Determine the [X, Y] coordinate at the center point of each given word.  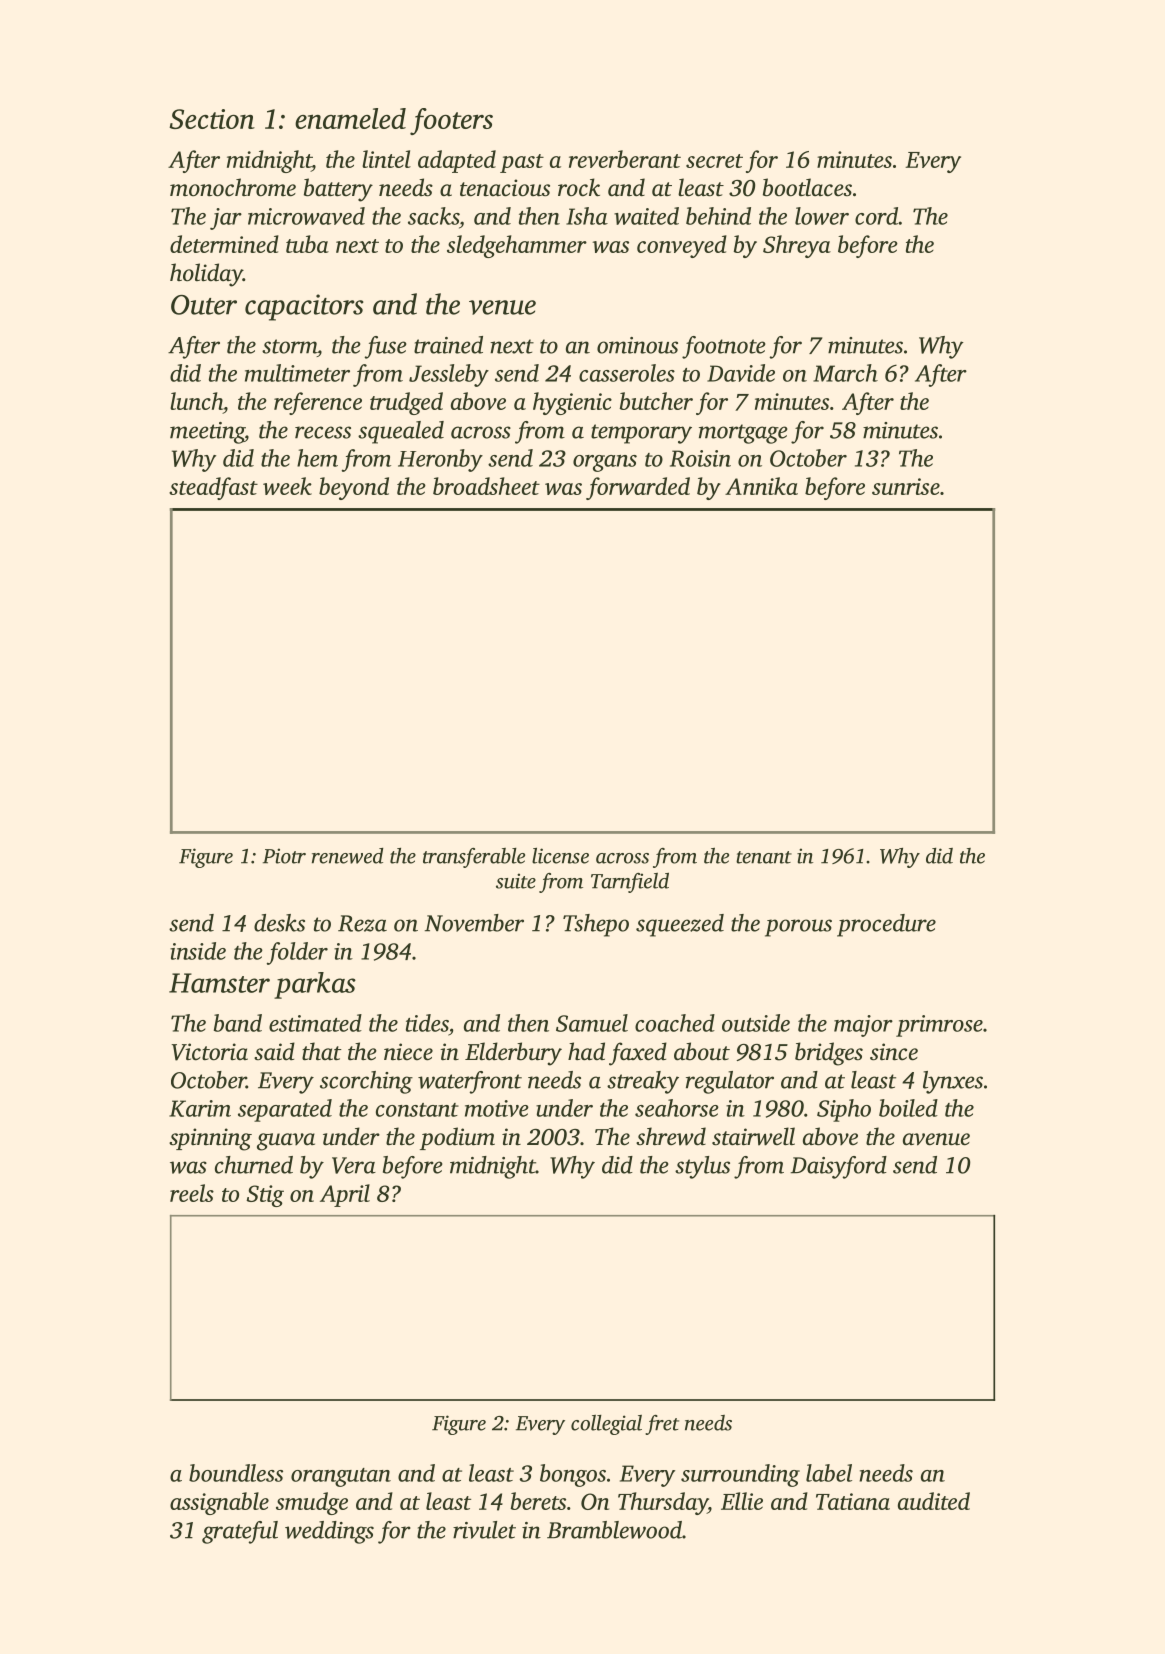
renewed [347, 856]
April [345, 1195]
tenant [764, 857]
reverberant [625, 159]
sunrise [906, 486]
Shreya [797, 246]
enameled [350, 118]
